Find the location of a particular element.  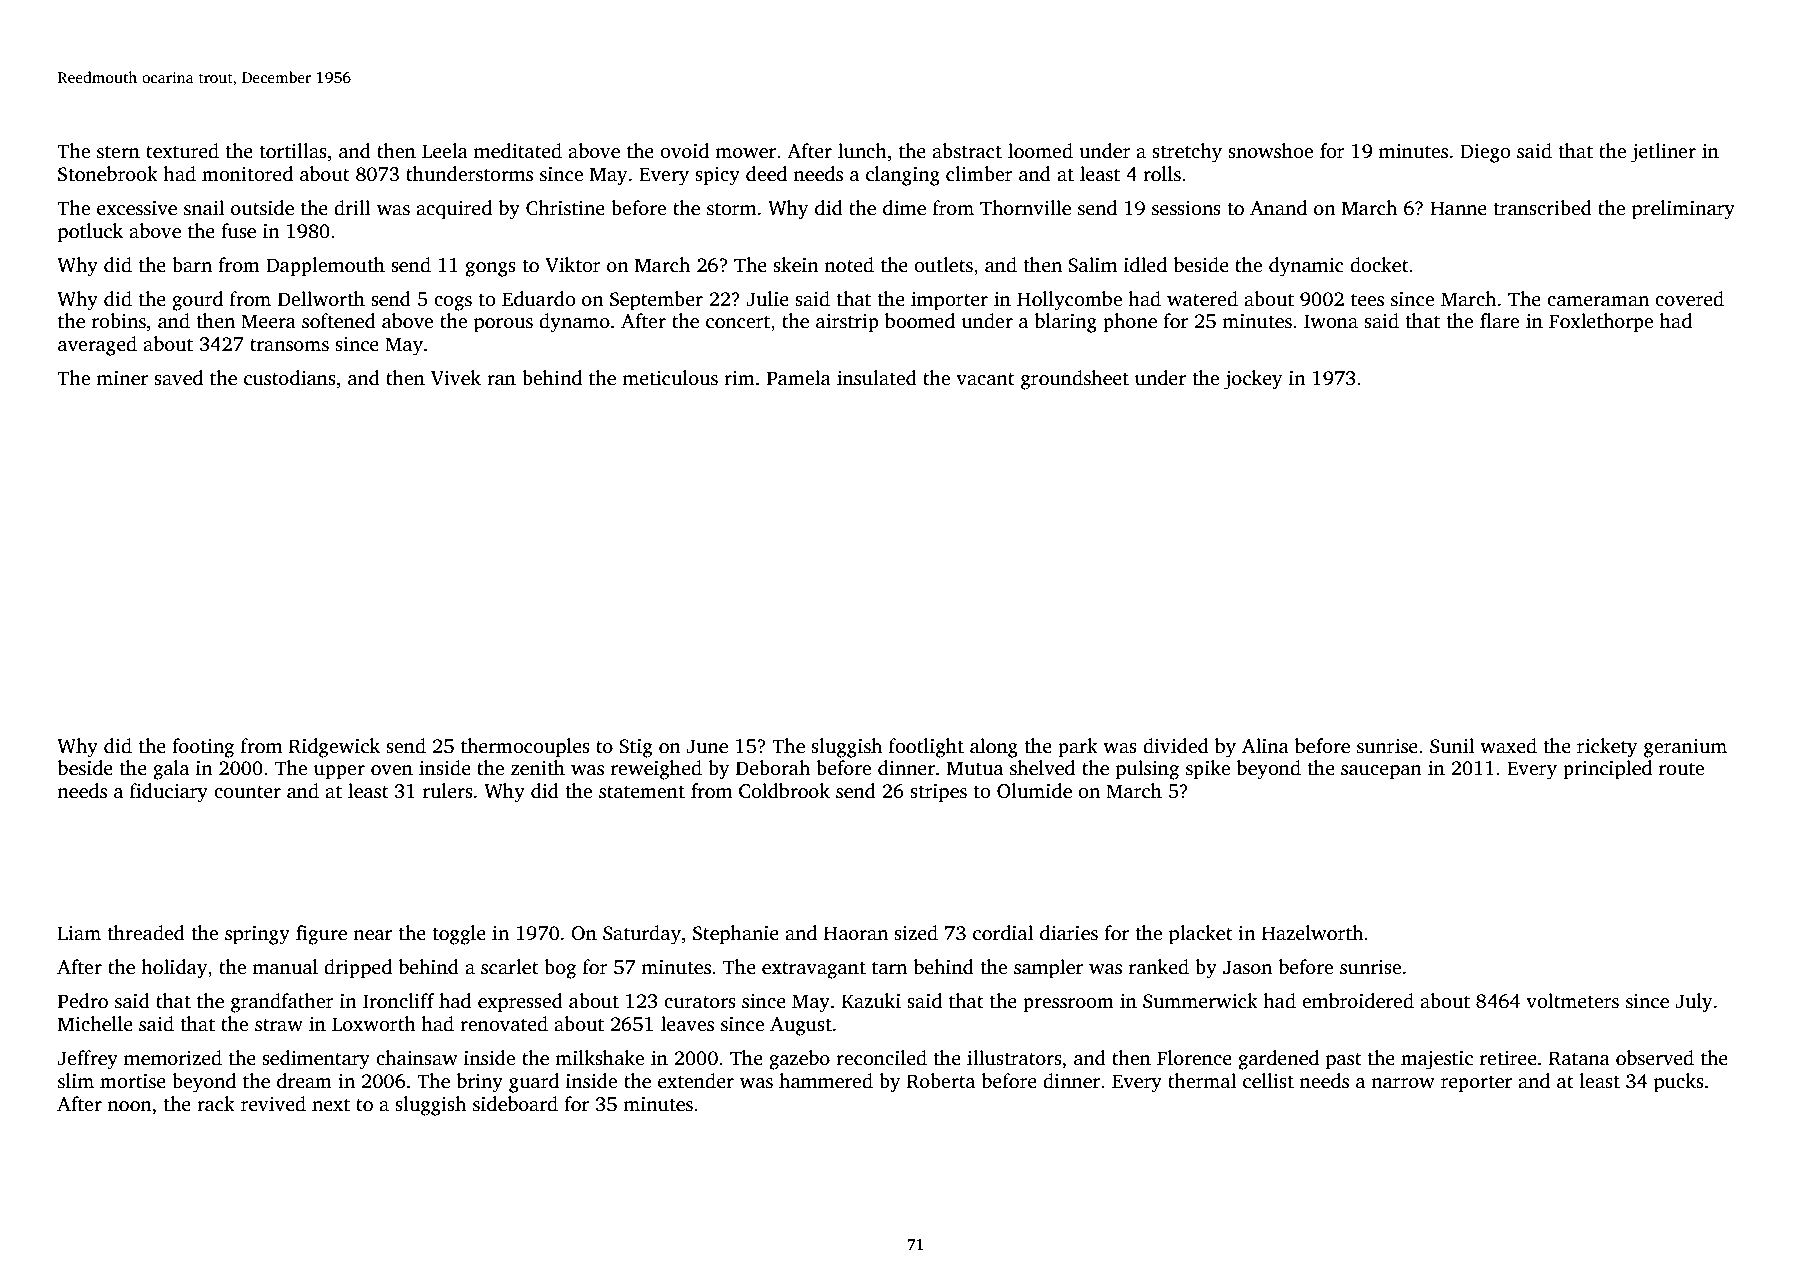

meticulous is located at coordinates (670, 378).
